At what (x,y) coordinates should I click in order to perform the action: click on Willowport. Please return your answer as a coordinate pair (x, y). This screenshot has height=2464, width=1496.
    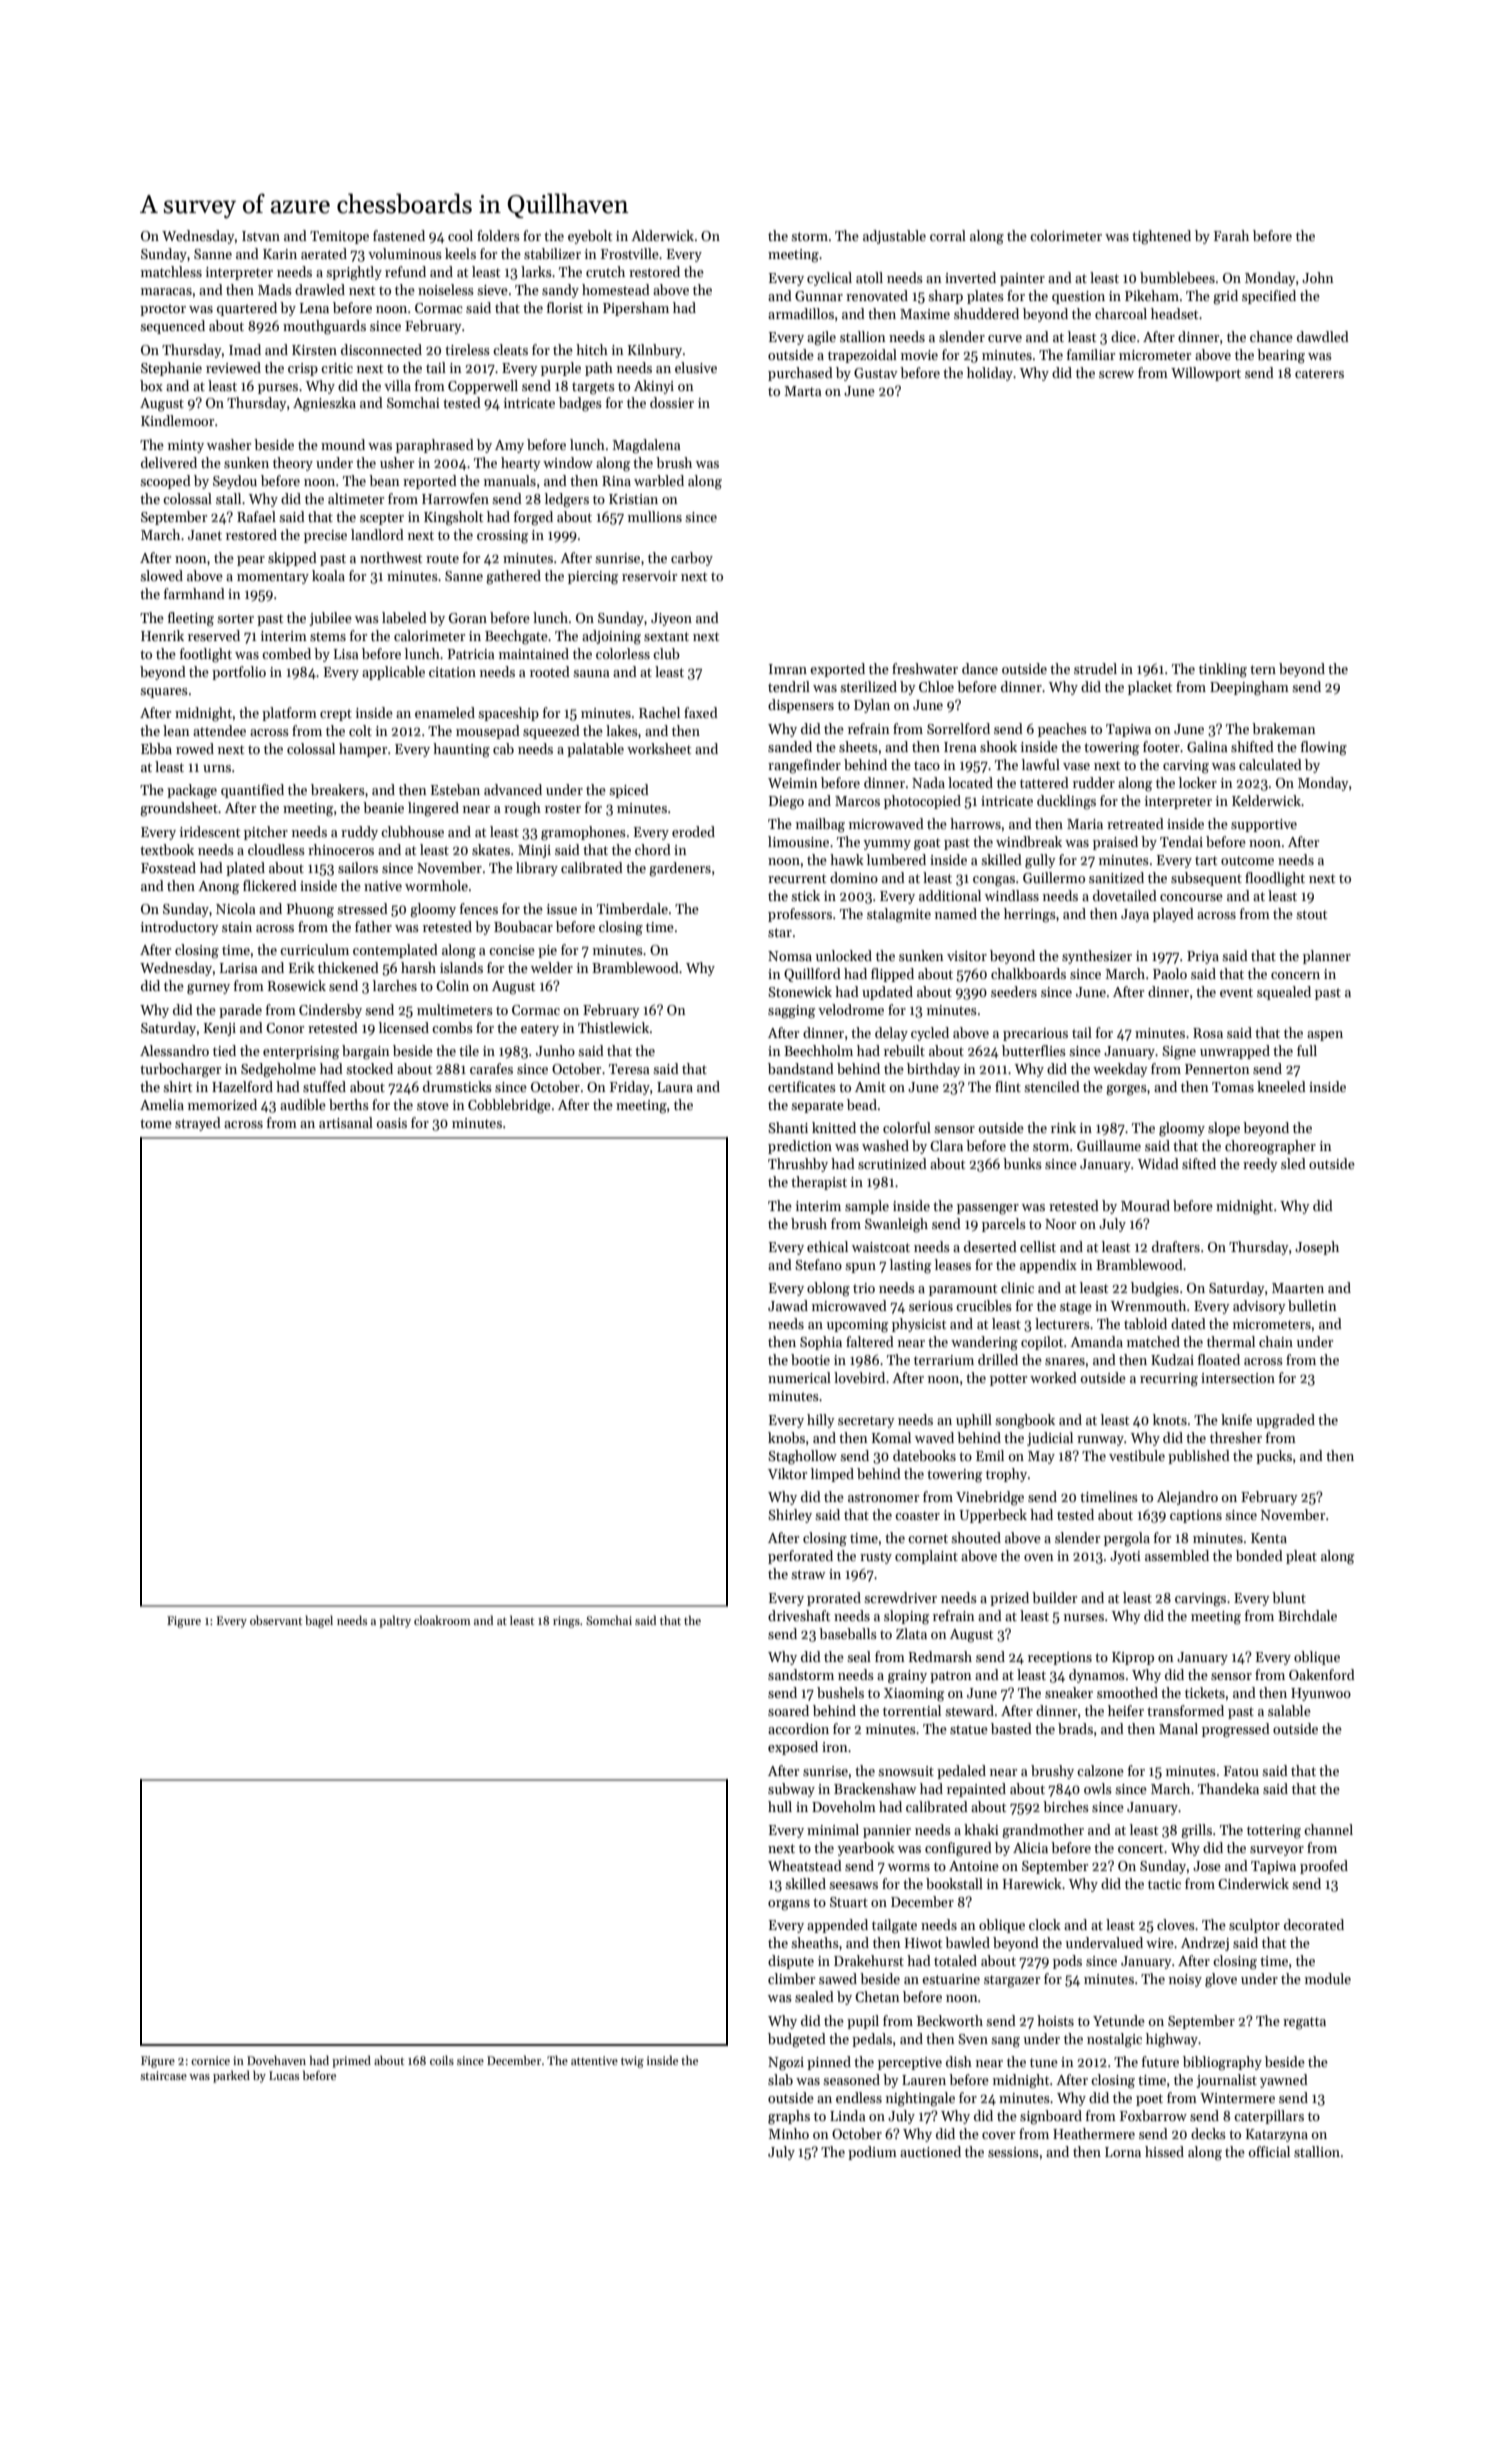
    Looking at the image, I should click on (1206, 374).
